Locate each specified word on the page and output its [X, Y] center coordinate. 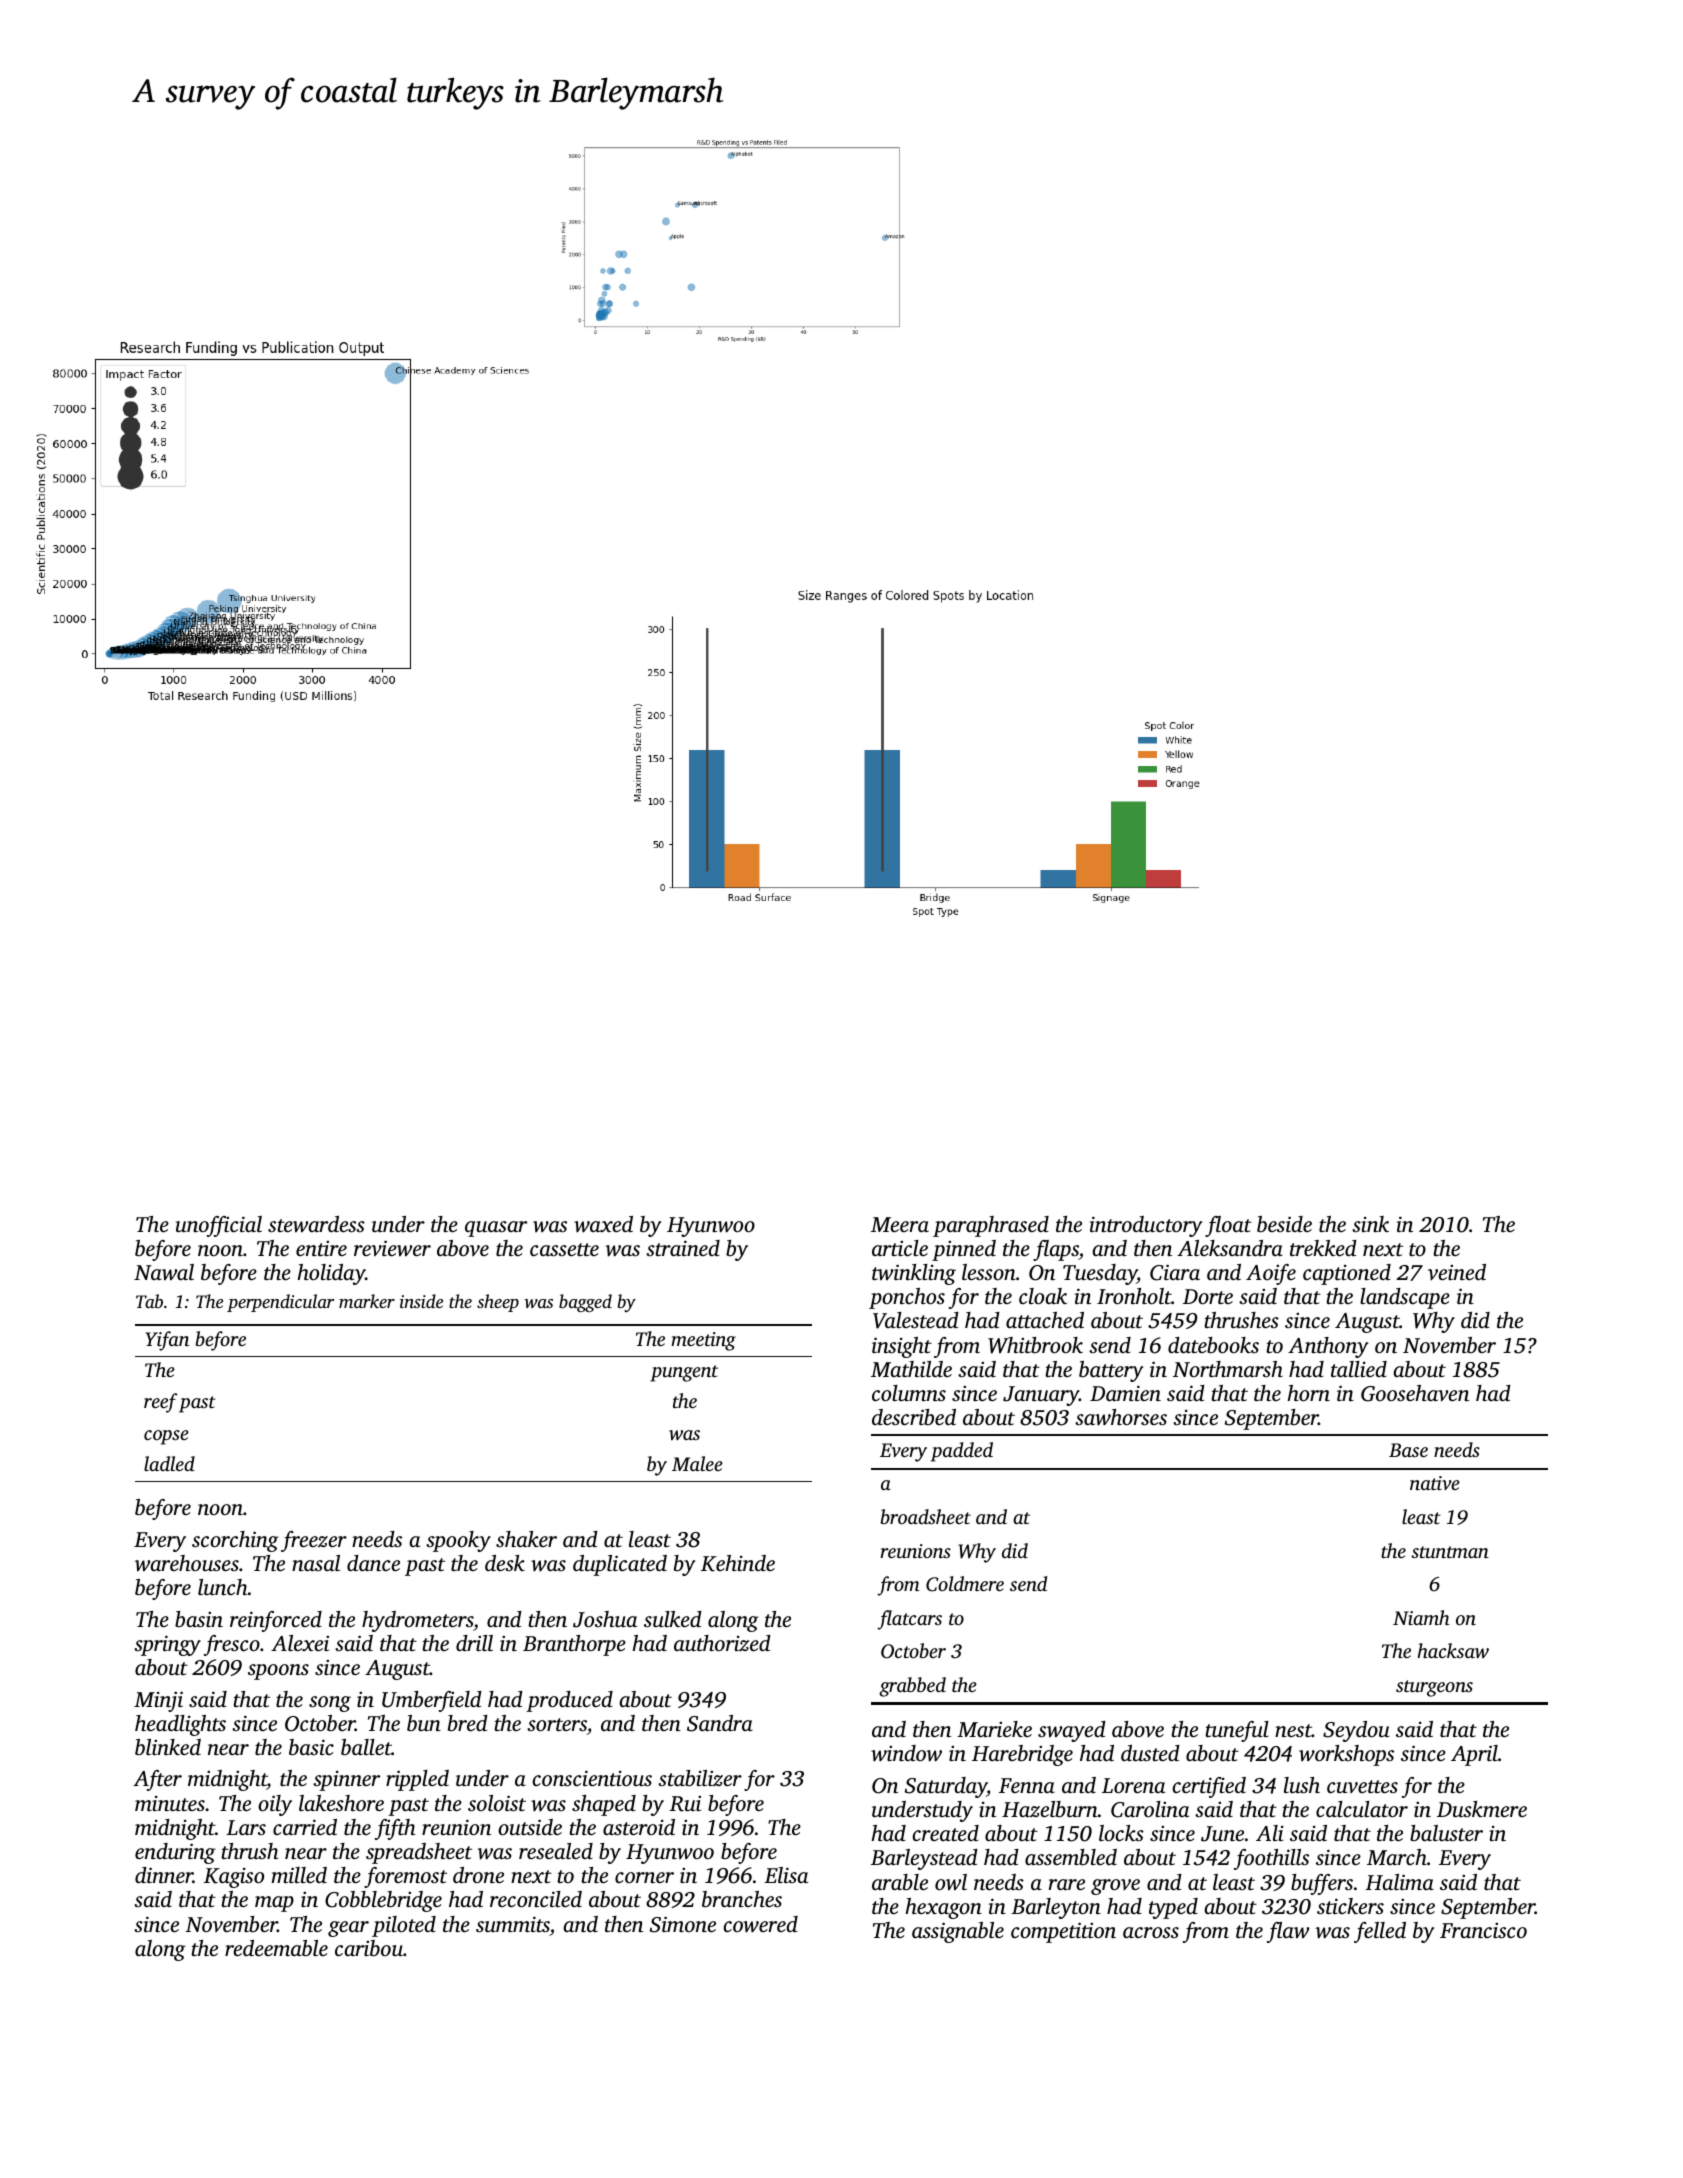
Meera [900, 1224]
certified [1209, 1787]
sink [1370, 1224]
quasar [496, 1229]
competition [1063, 1932]
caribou [369, 1948]
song [330, 1704]
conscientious [592, 1778]
